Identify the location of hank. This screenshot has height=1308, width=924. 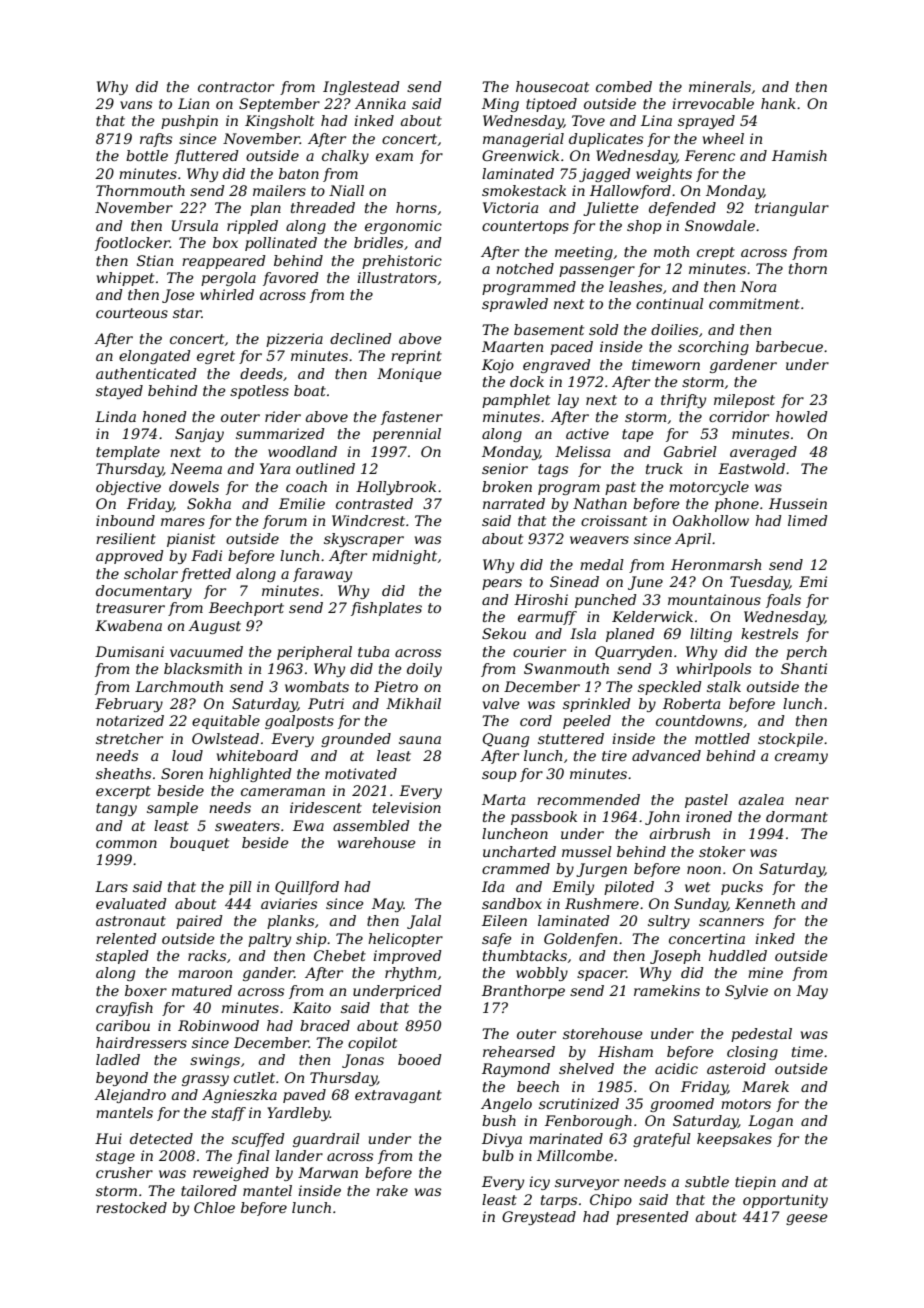
(778, 103).
